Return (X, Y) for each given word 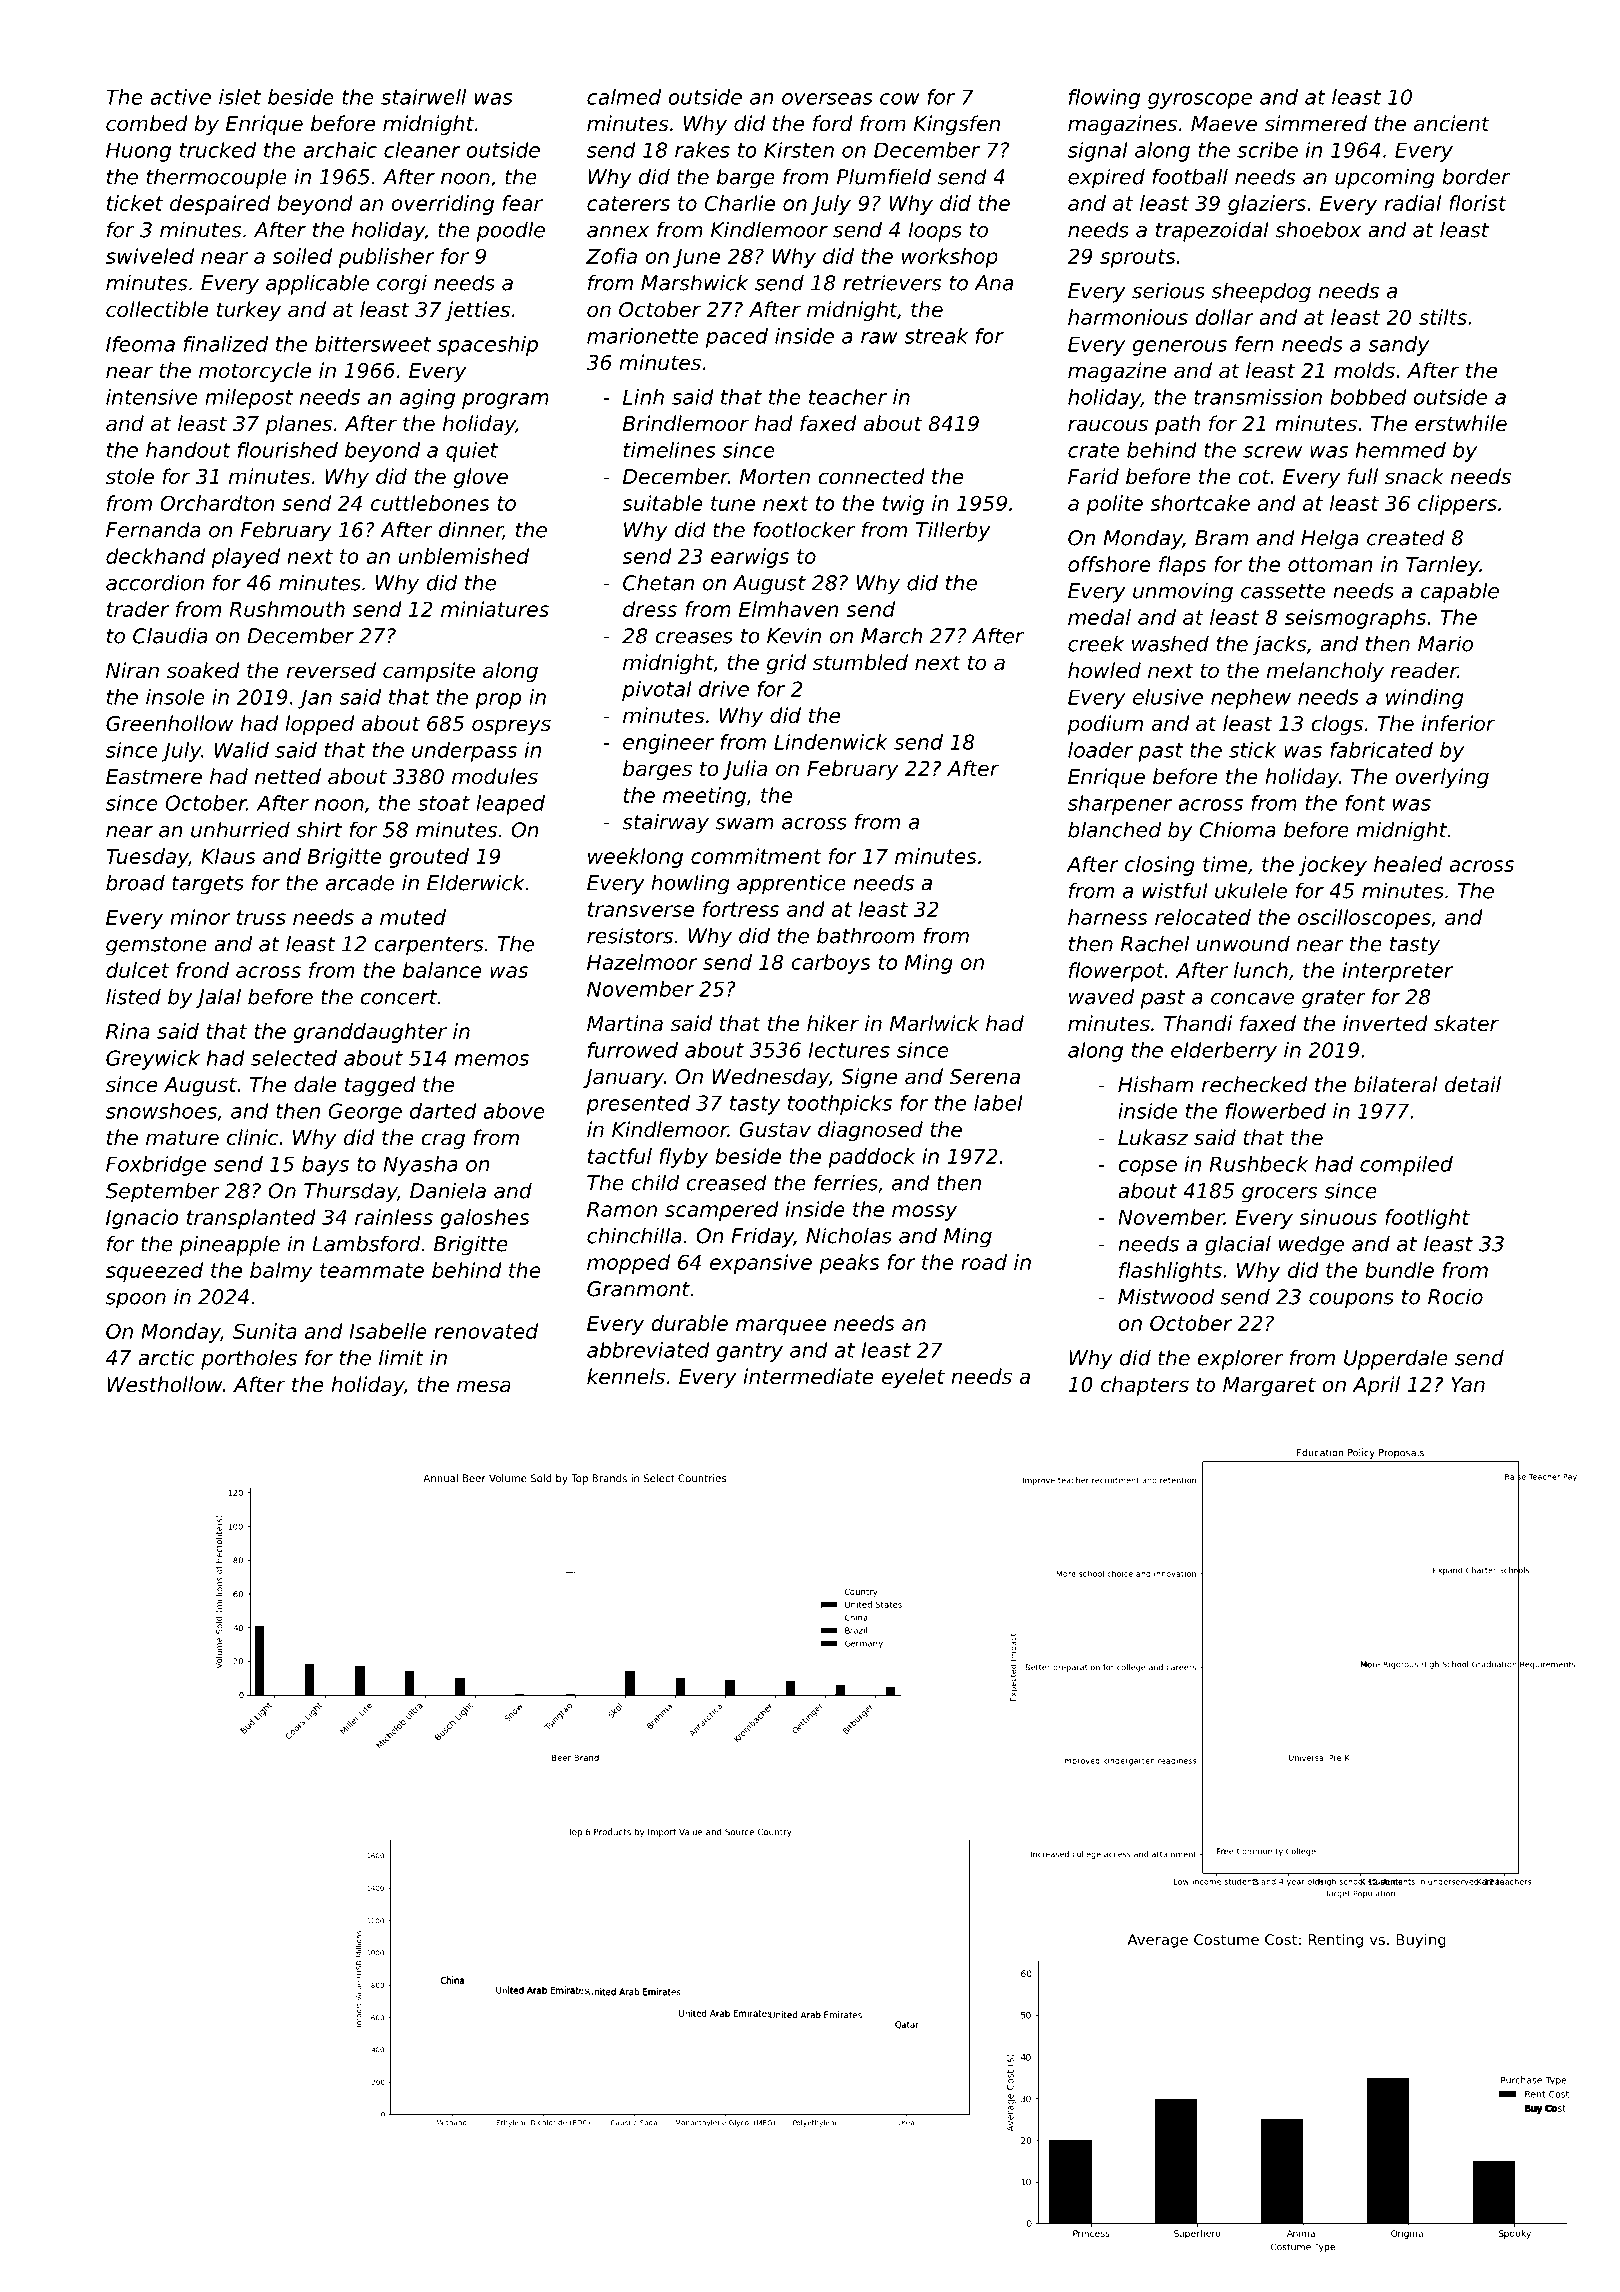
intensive (152, 397)
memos (492, 1060)
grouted (429, 858)
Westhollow (165, 1384)
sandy (1398, 346)
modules (495, 776)
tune (733, 503)
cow (900, 99)
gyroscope (1200, 101)
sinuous (1338, 1217)
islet (240, 97)
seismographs (1355, 619)
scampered (722, 1211)
